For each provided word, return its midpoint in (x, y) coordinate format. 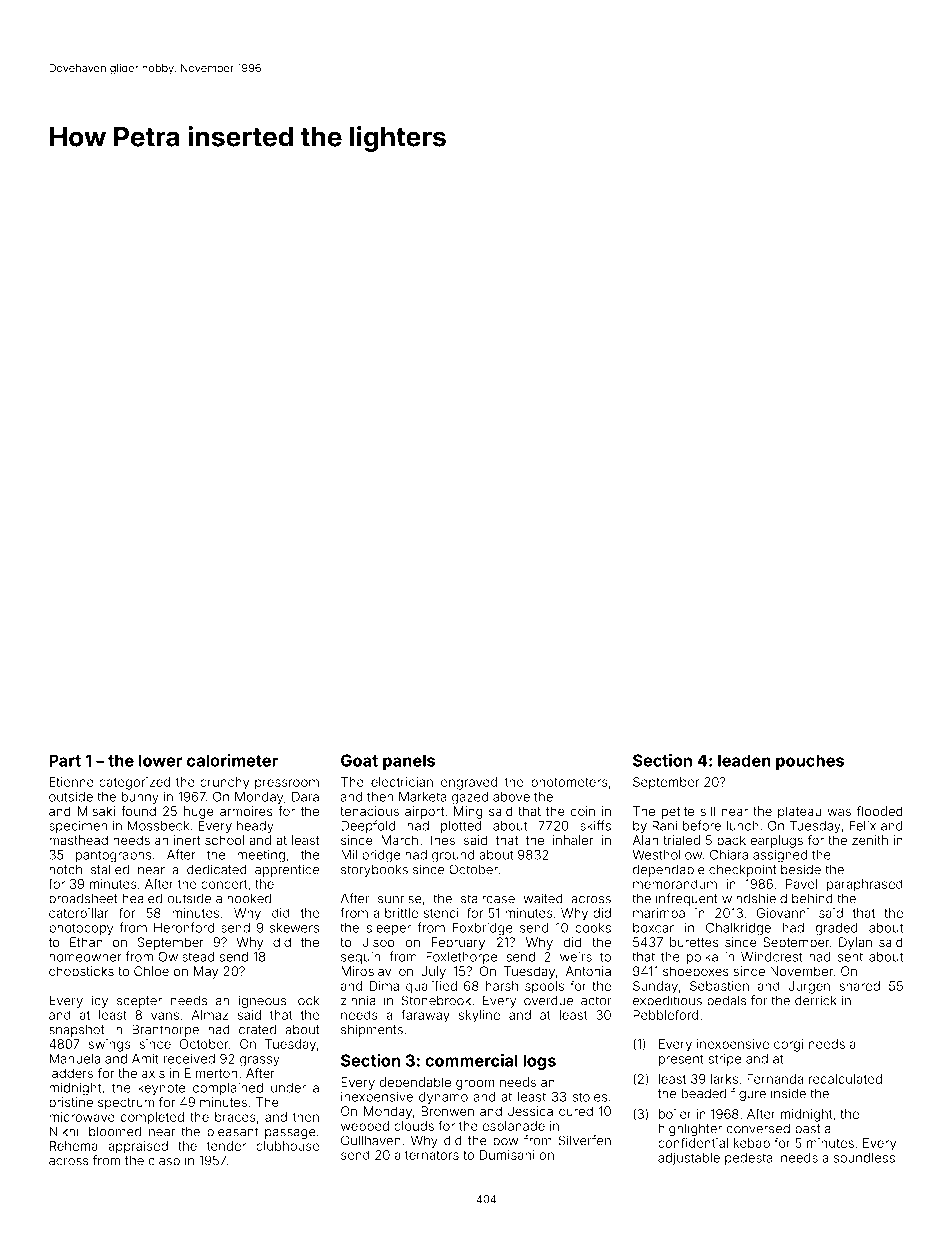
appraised (138, 1147)
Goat (359, 760)
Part (65, 760)
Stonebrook (436, 1000)
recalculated (845, 1079)
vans (165, 1016)
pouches (810, 762)
